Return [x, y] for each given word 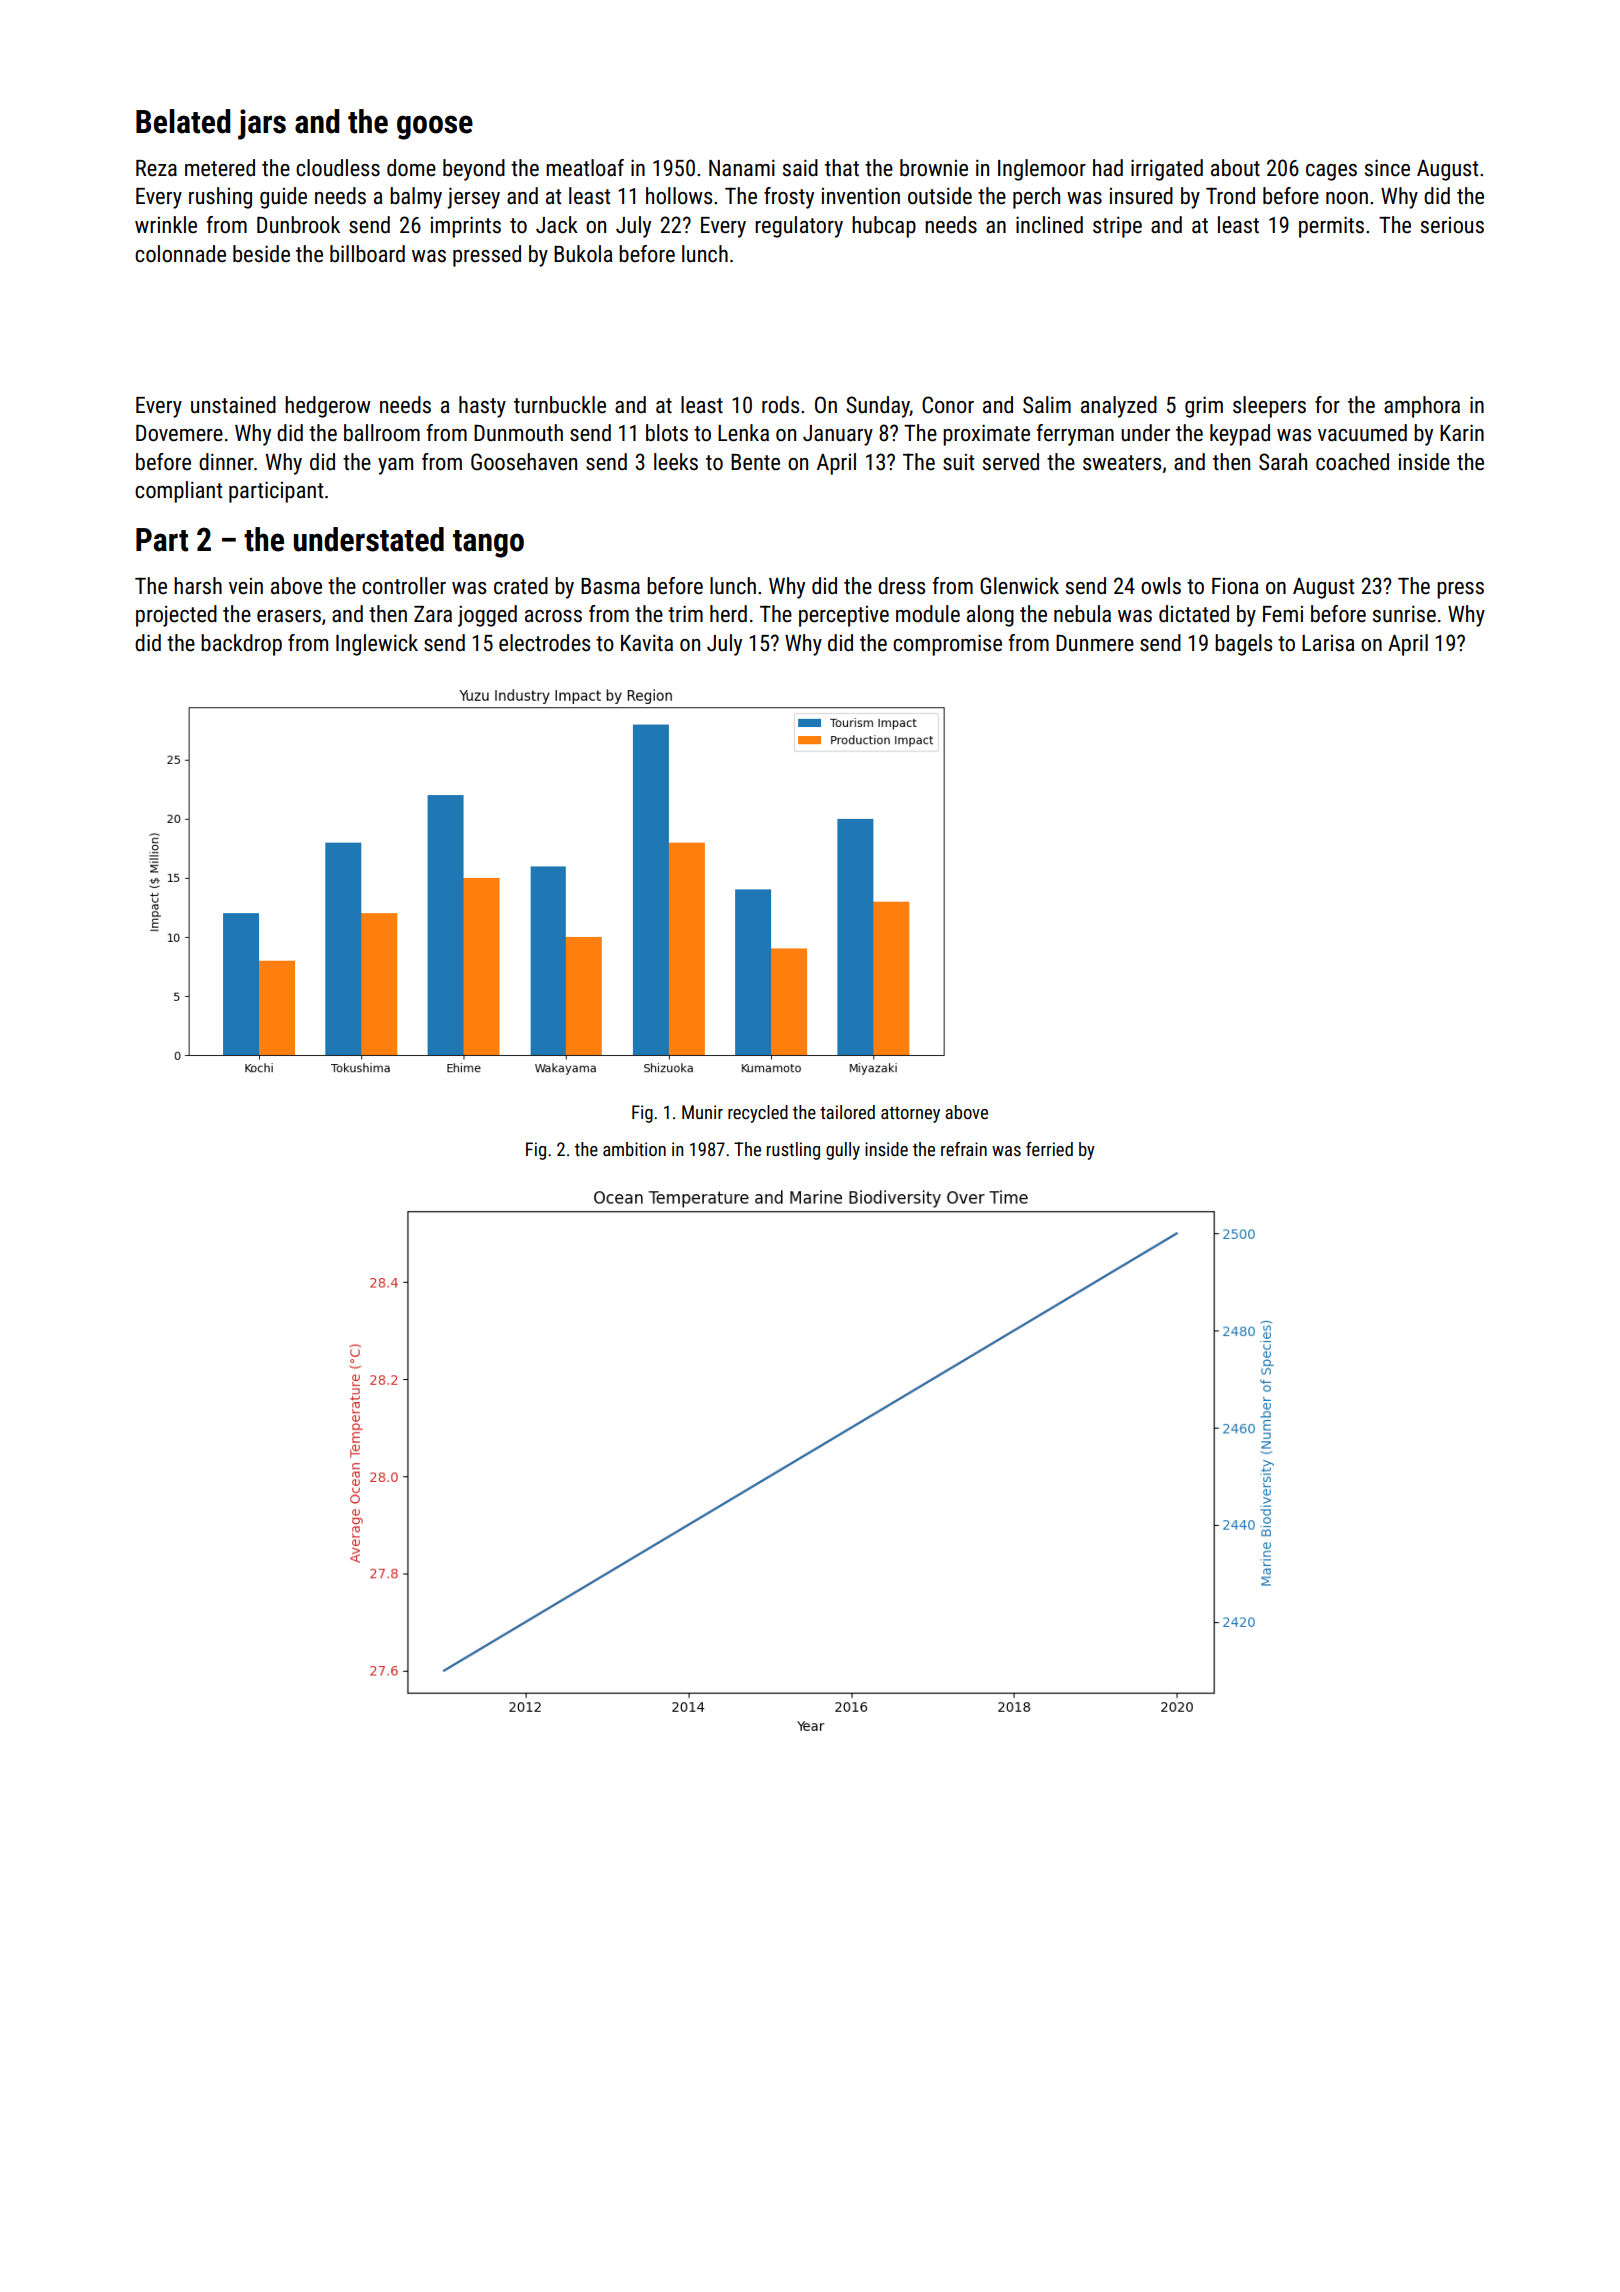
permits [1331, 227]
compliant [178, 492]
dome [411, 168]
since [1387, 168]
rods [780, 405]
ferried [1049, 1149]
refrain [964, 1149]
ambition [634, 1149]
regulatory [799, 227]
